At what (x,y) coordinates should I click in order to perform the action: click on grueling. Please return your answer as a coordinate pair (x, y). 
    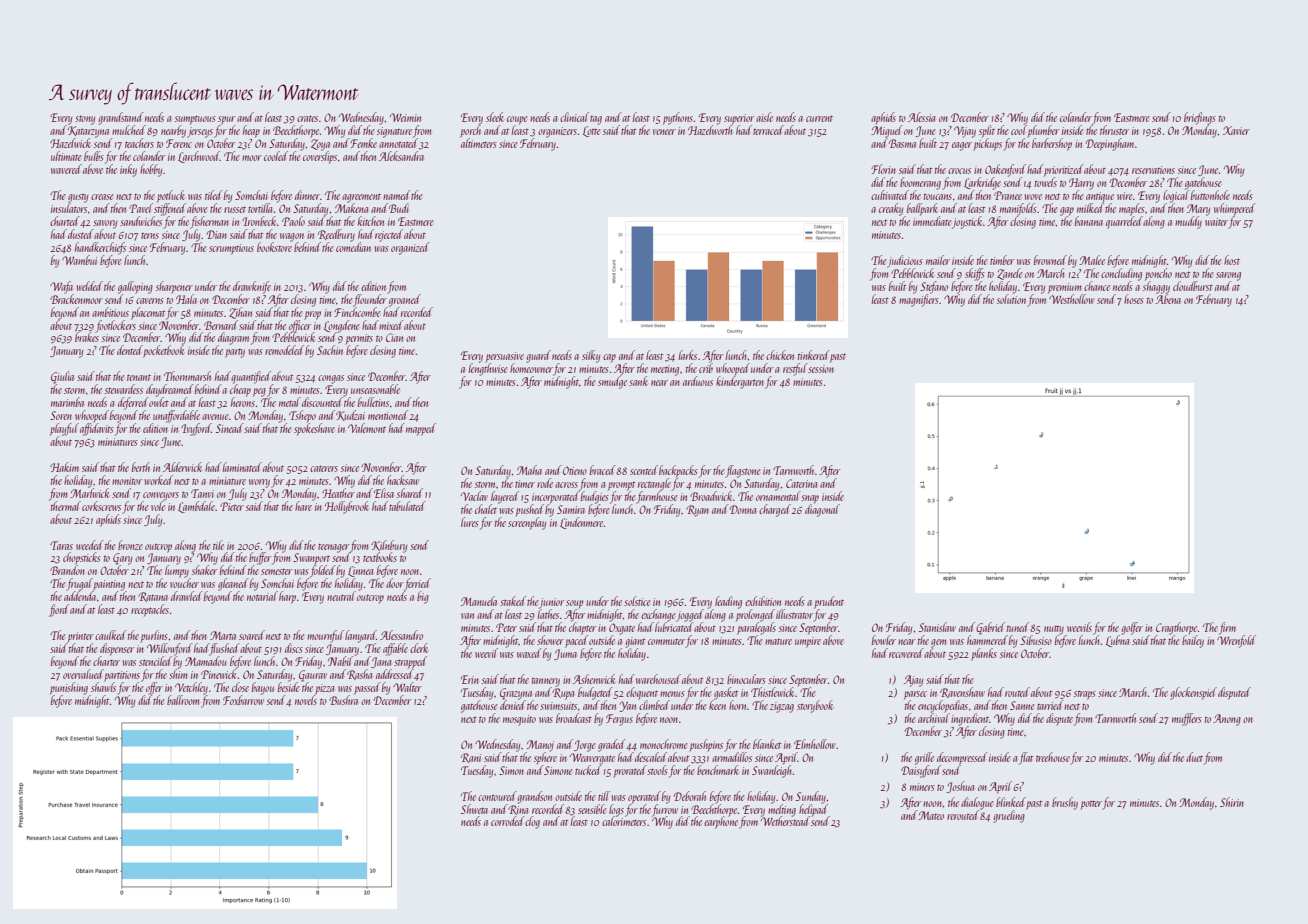
    Looking at the image, I should click on (1009, 816).
